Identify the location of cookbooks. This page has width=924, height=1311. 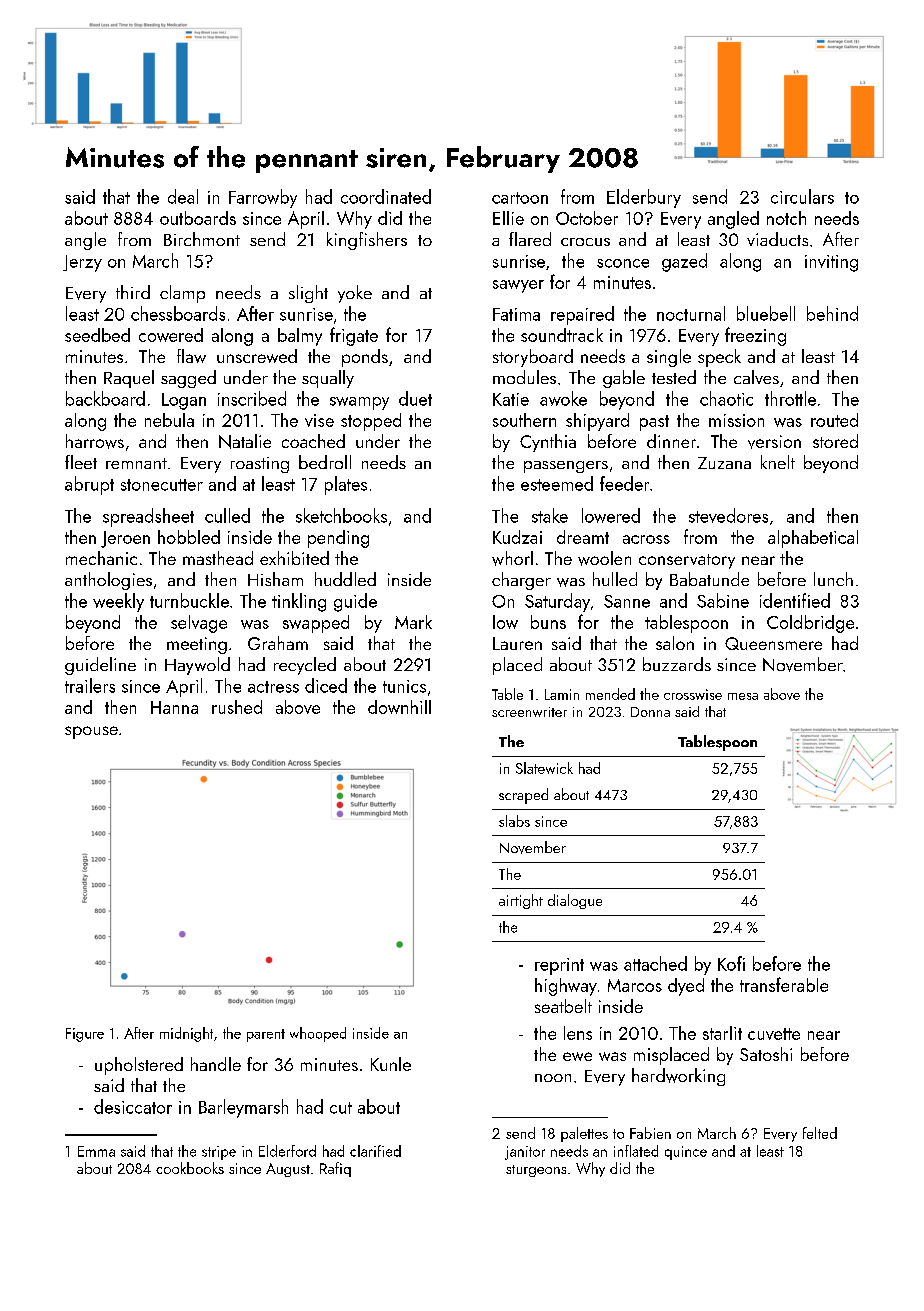
(190, 1168).
